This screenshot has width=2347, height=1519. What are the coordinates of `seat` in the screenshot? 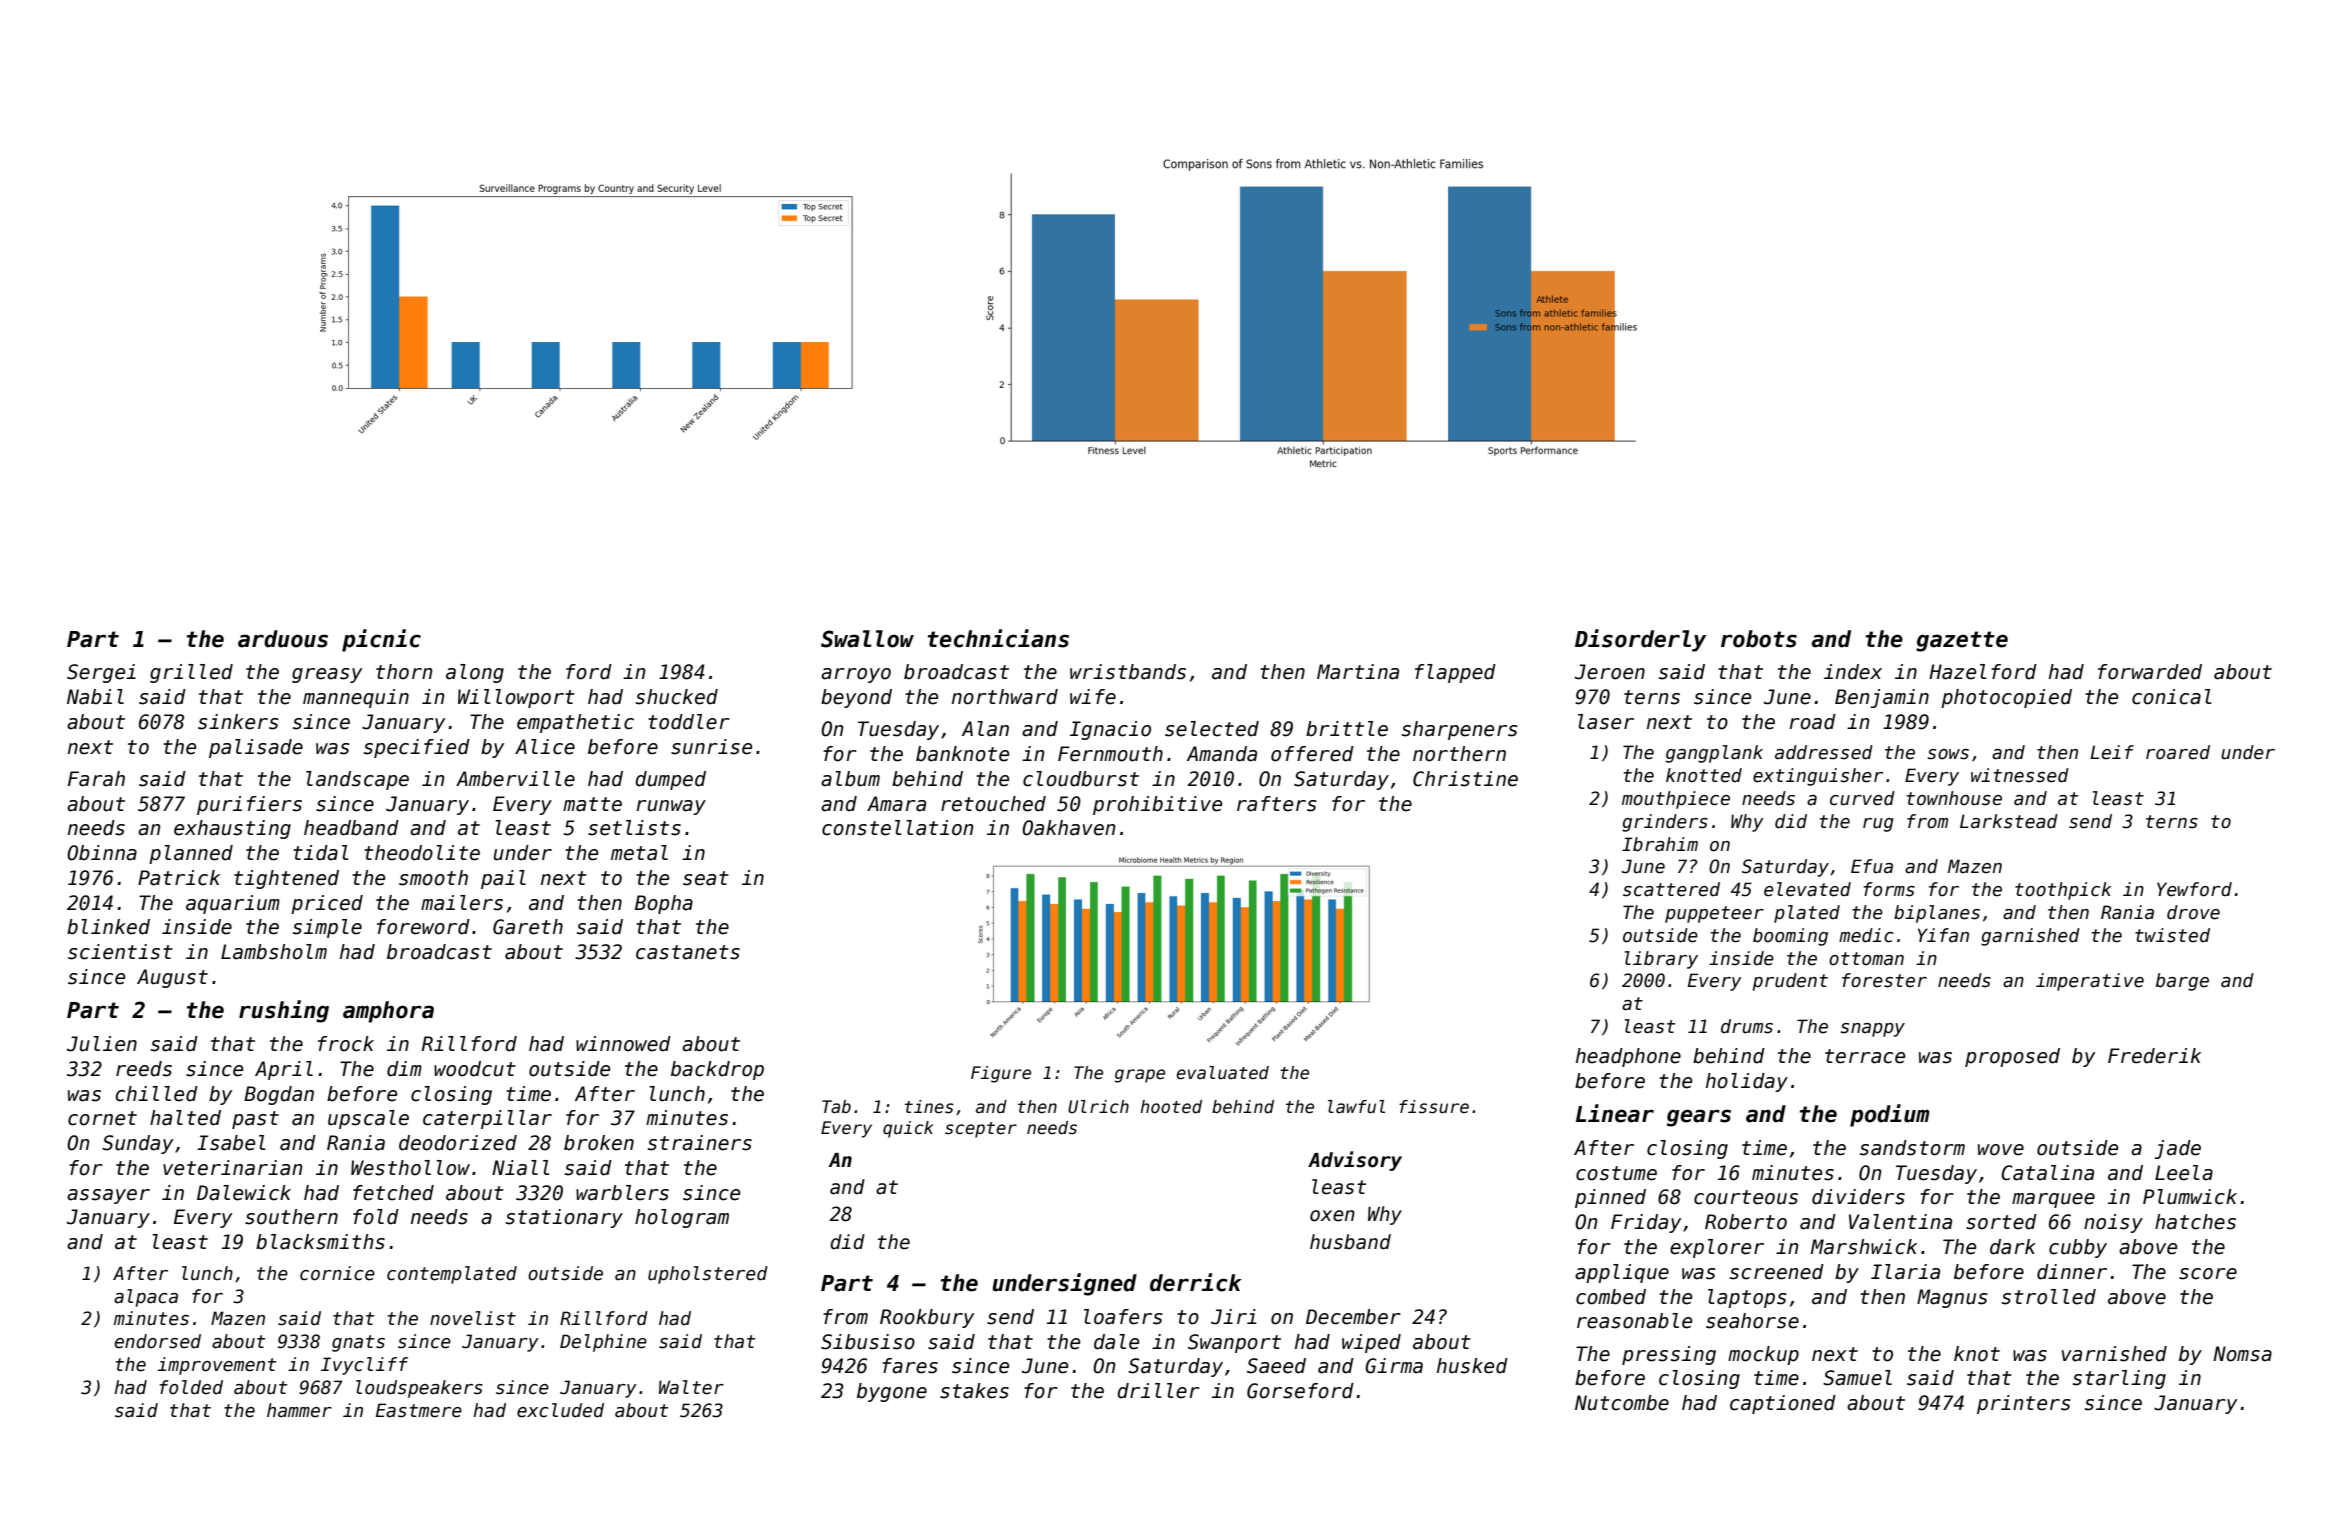 It's located at (706, 878).
